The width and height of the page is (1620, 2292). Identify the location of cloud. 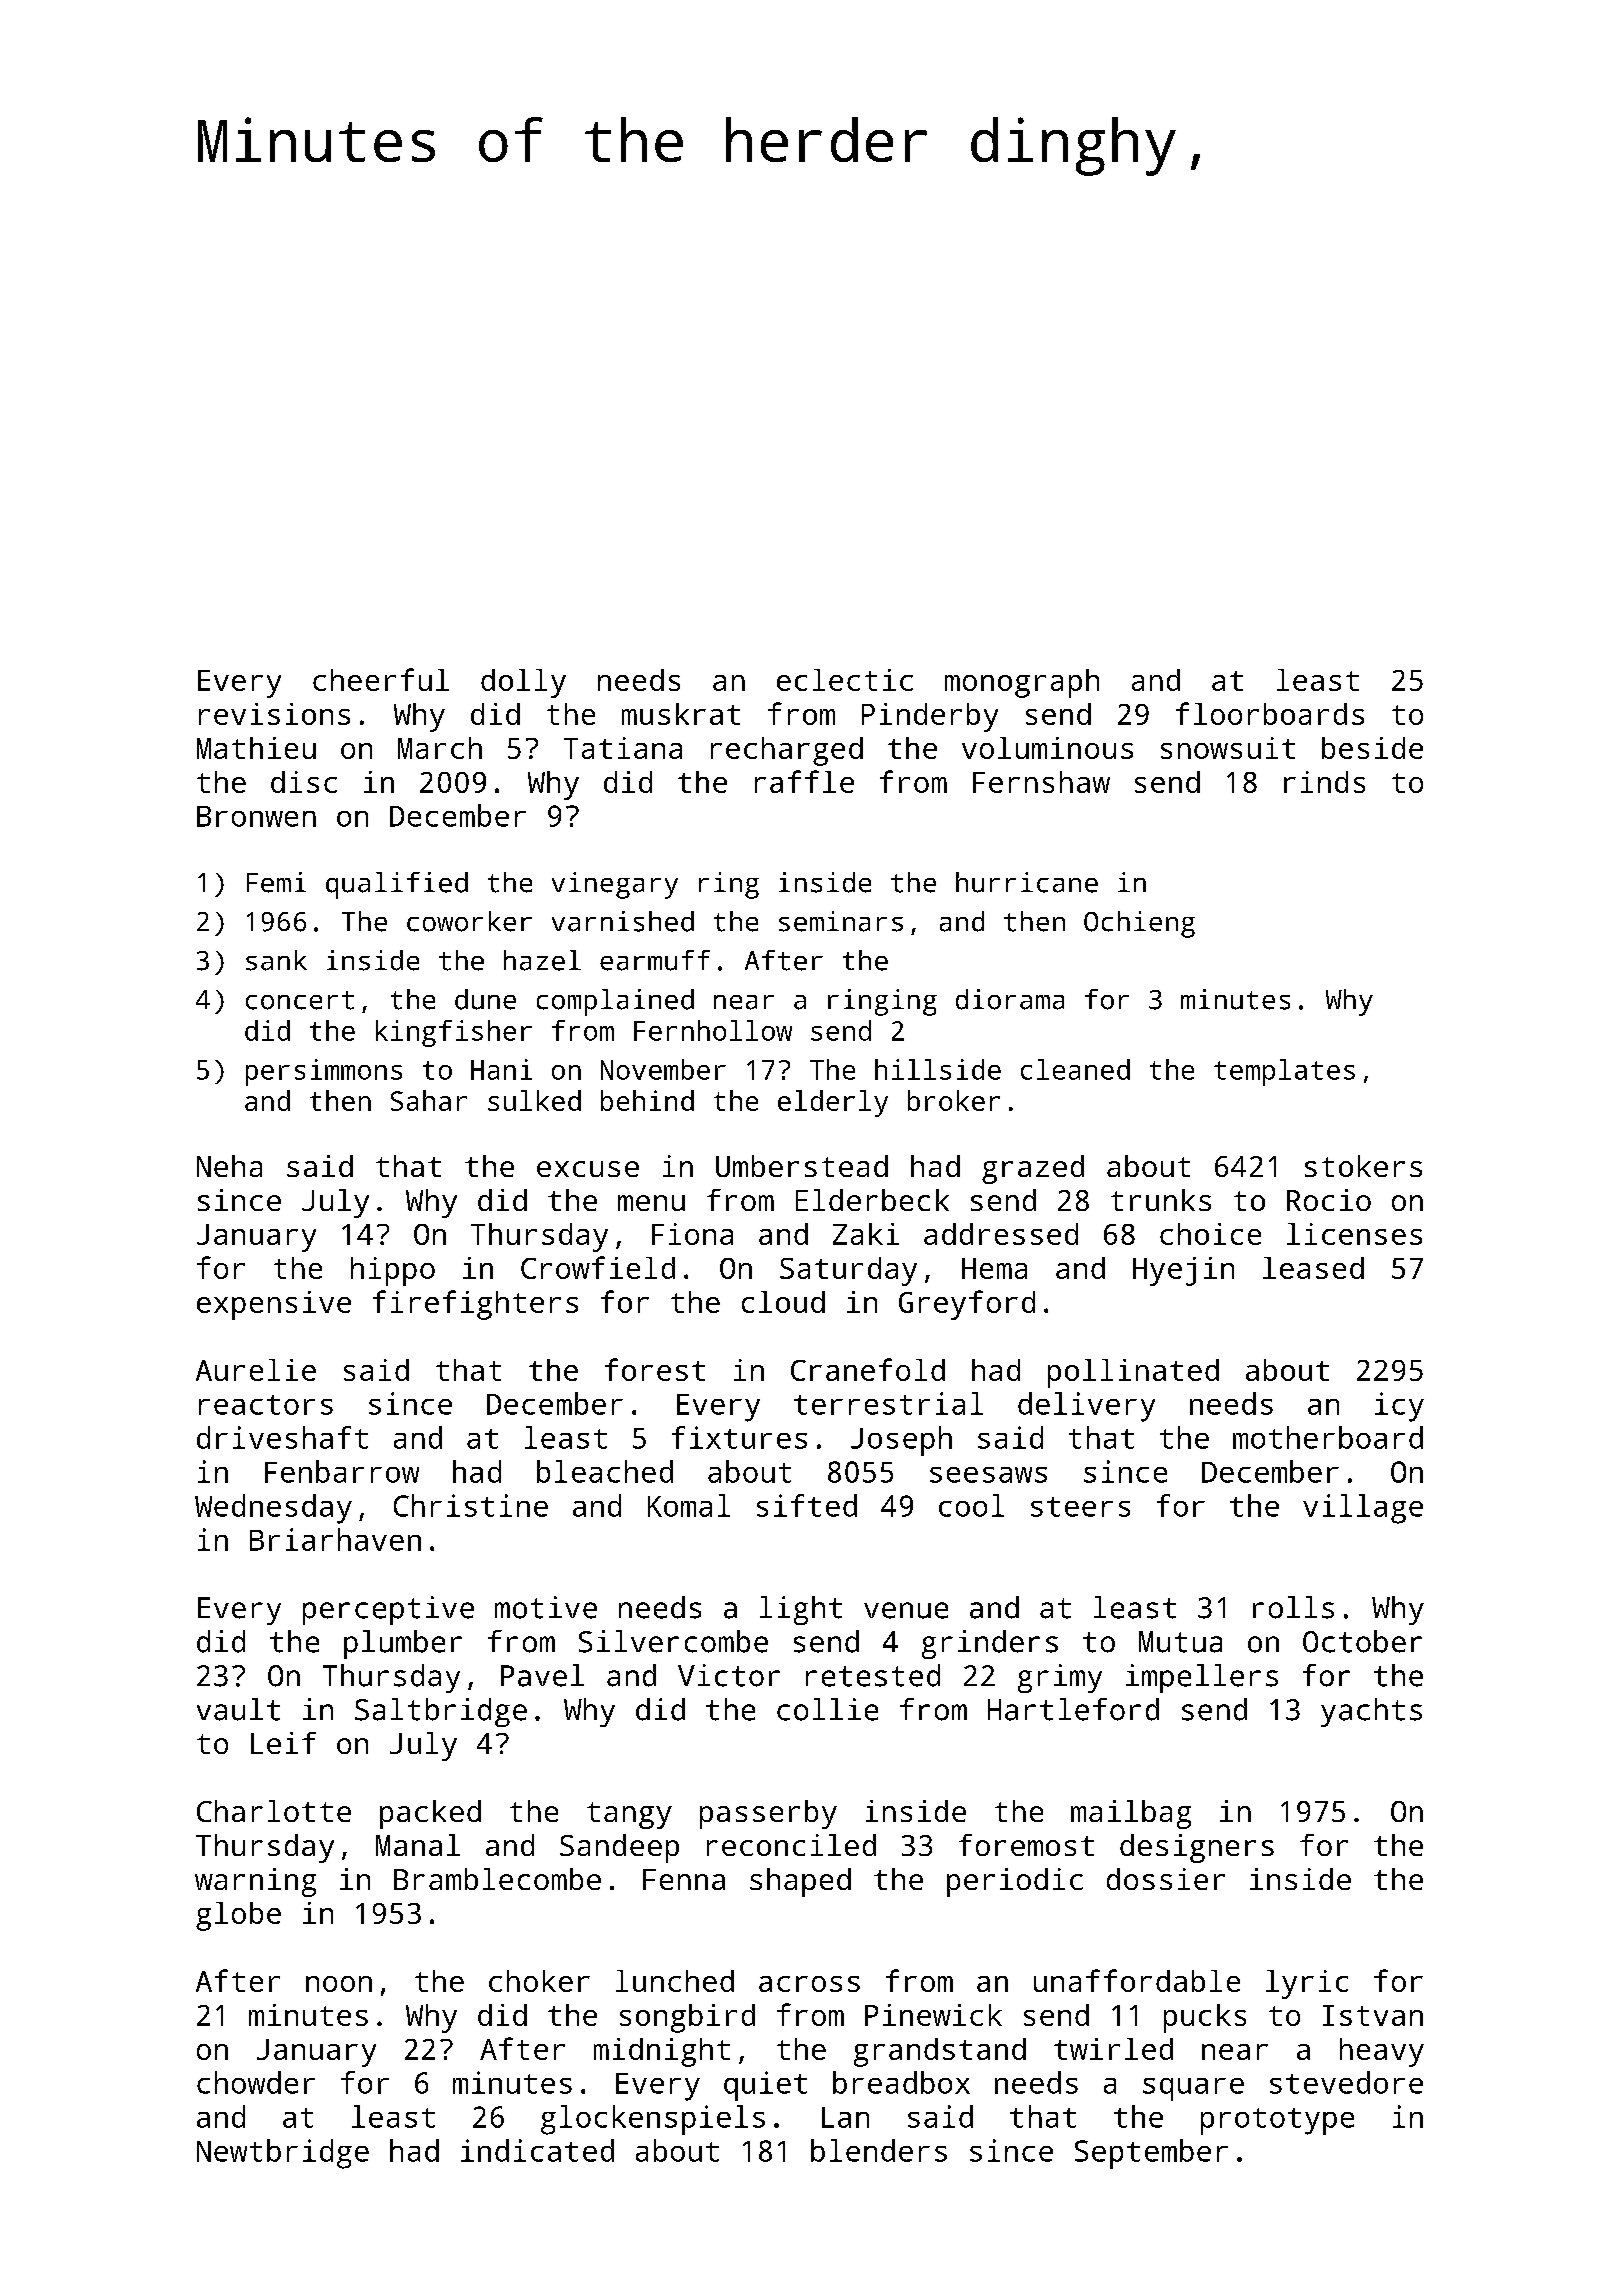
(783, 1302).
